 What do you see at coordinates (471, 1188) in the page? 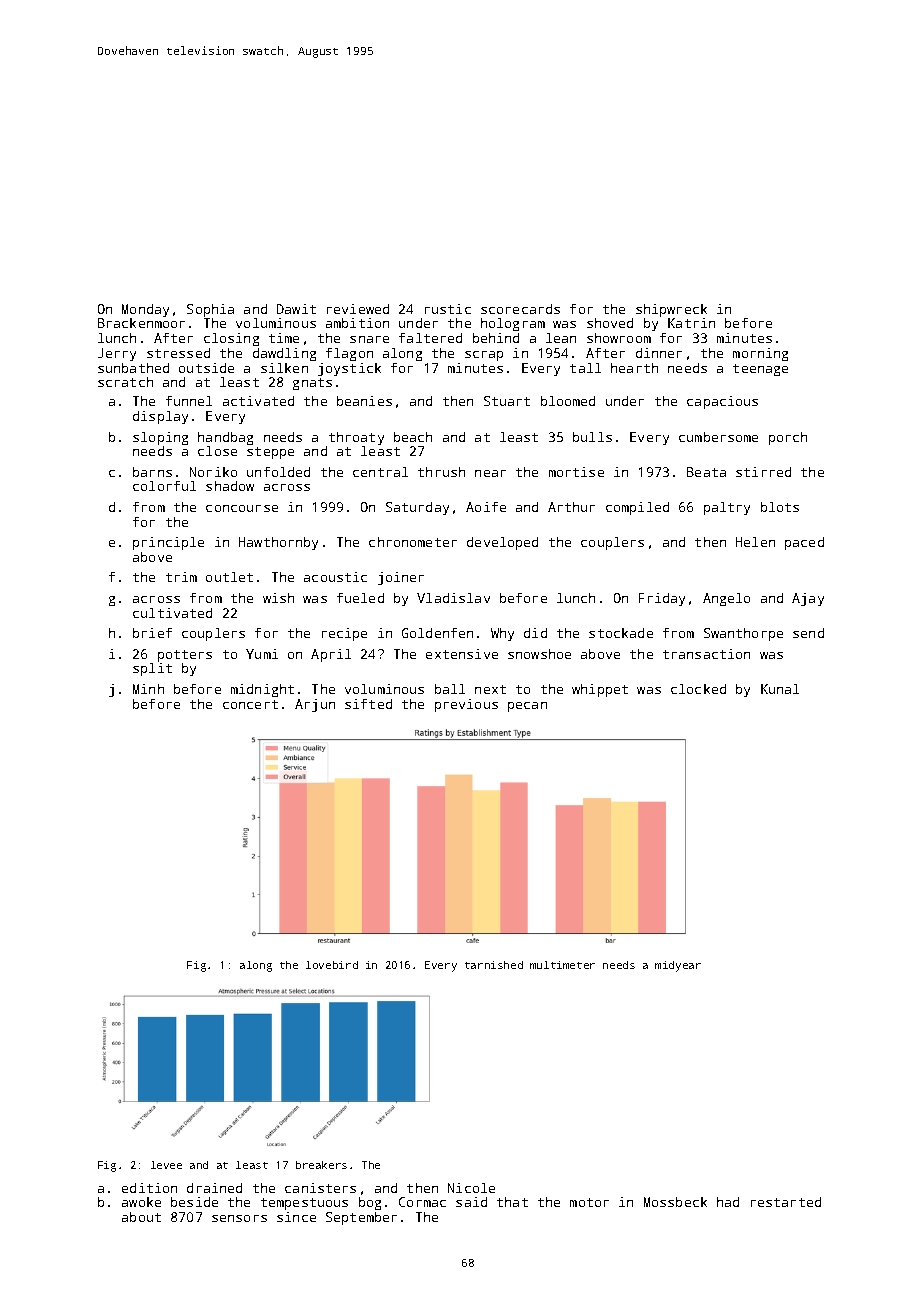
I see `Nicole` at bounding box center [471, 1188].
